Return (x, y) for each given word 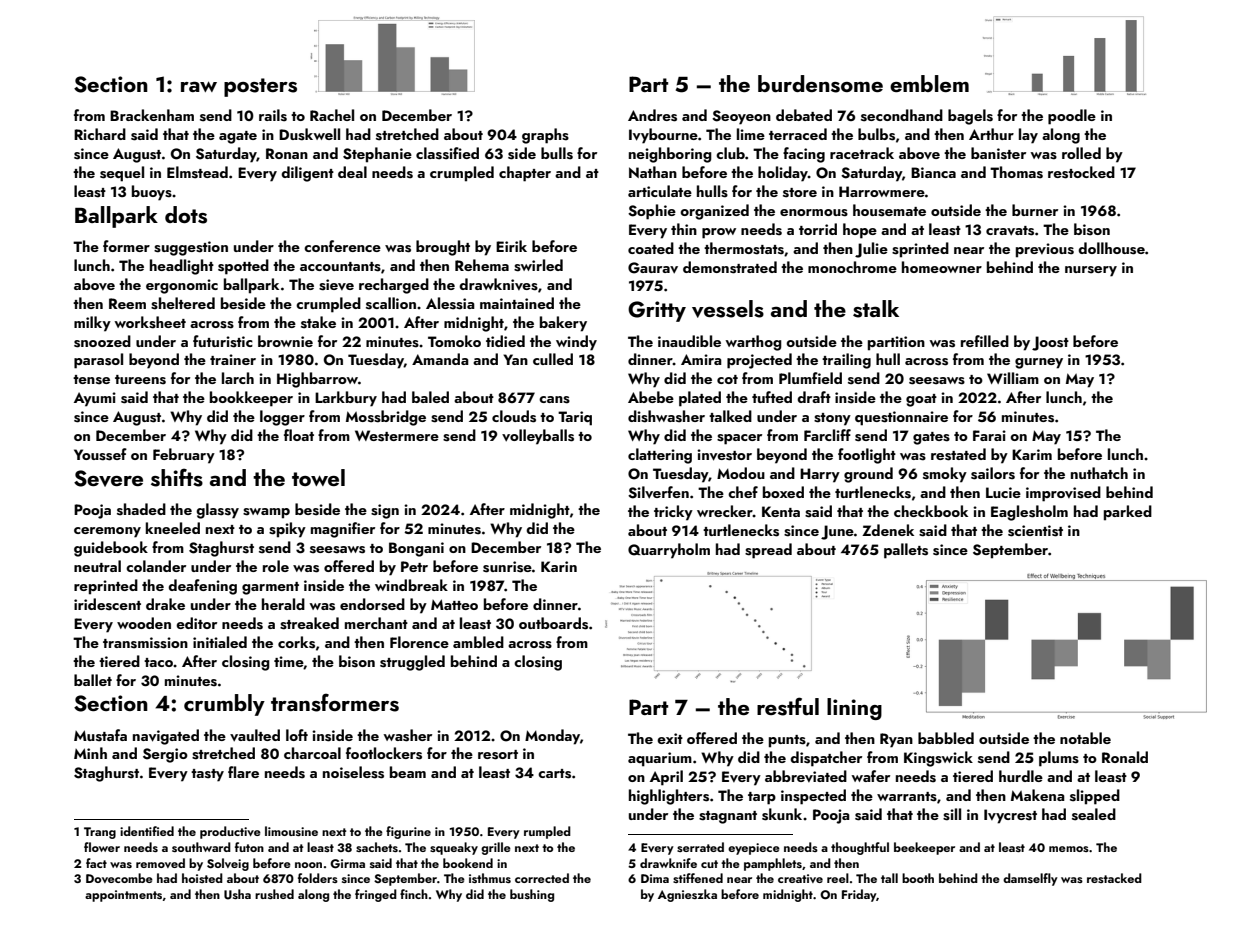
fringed (376, 895)
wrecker (725, 511)
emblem (929, 83)
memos (1069, 849)
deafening (202, 587)
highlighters (669, 797)
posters (260, 87)
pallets (906, 551)
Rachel (332, 115)
